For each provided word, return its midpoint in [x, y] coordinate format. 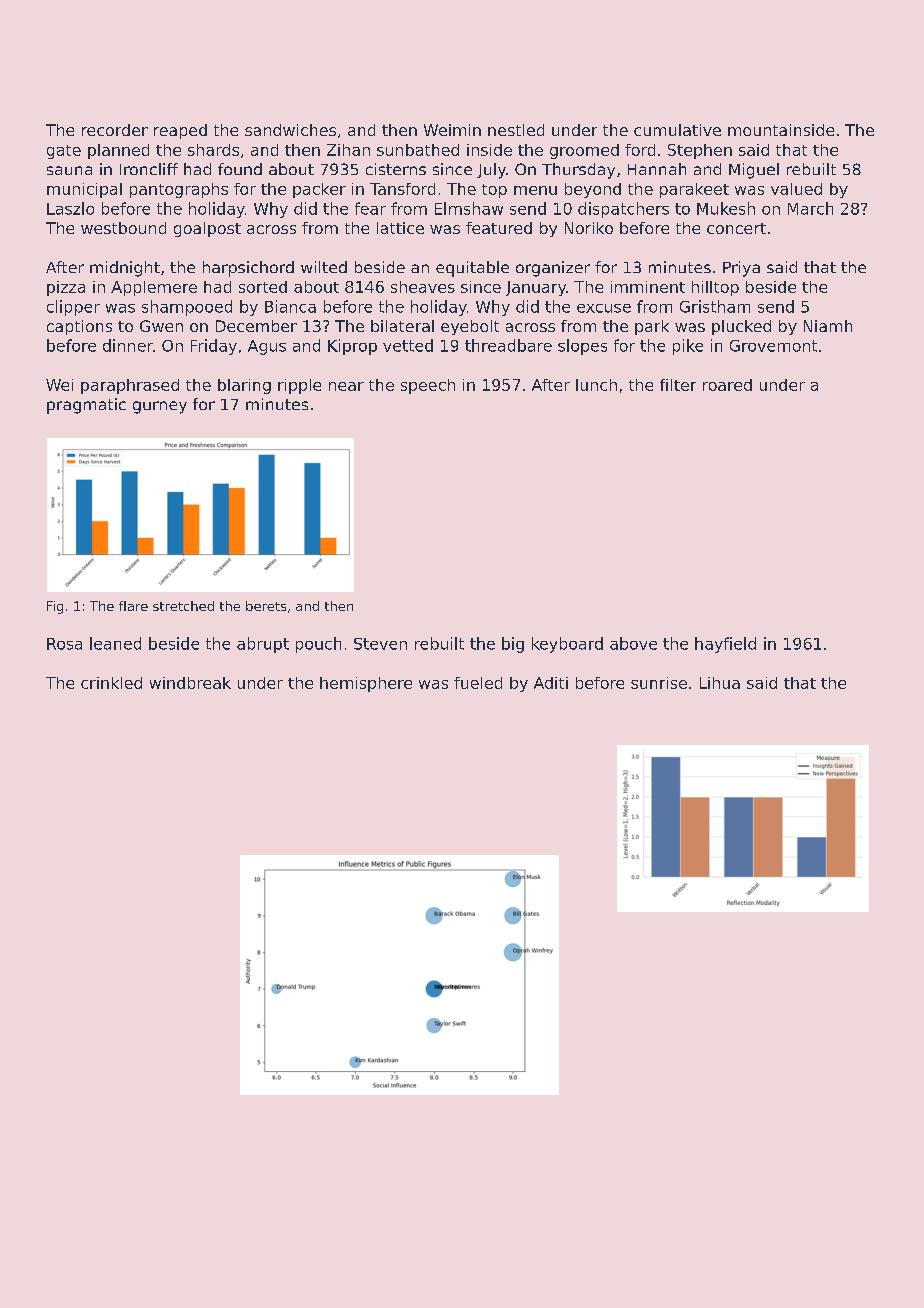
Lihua [720, 683]
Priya [741, 269]
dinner [128, 345]
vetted [408, 345]
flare [133, 606]
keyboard [567, 645]
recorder [115, 130]
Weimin [452, 130]
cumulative [677, 130]
